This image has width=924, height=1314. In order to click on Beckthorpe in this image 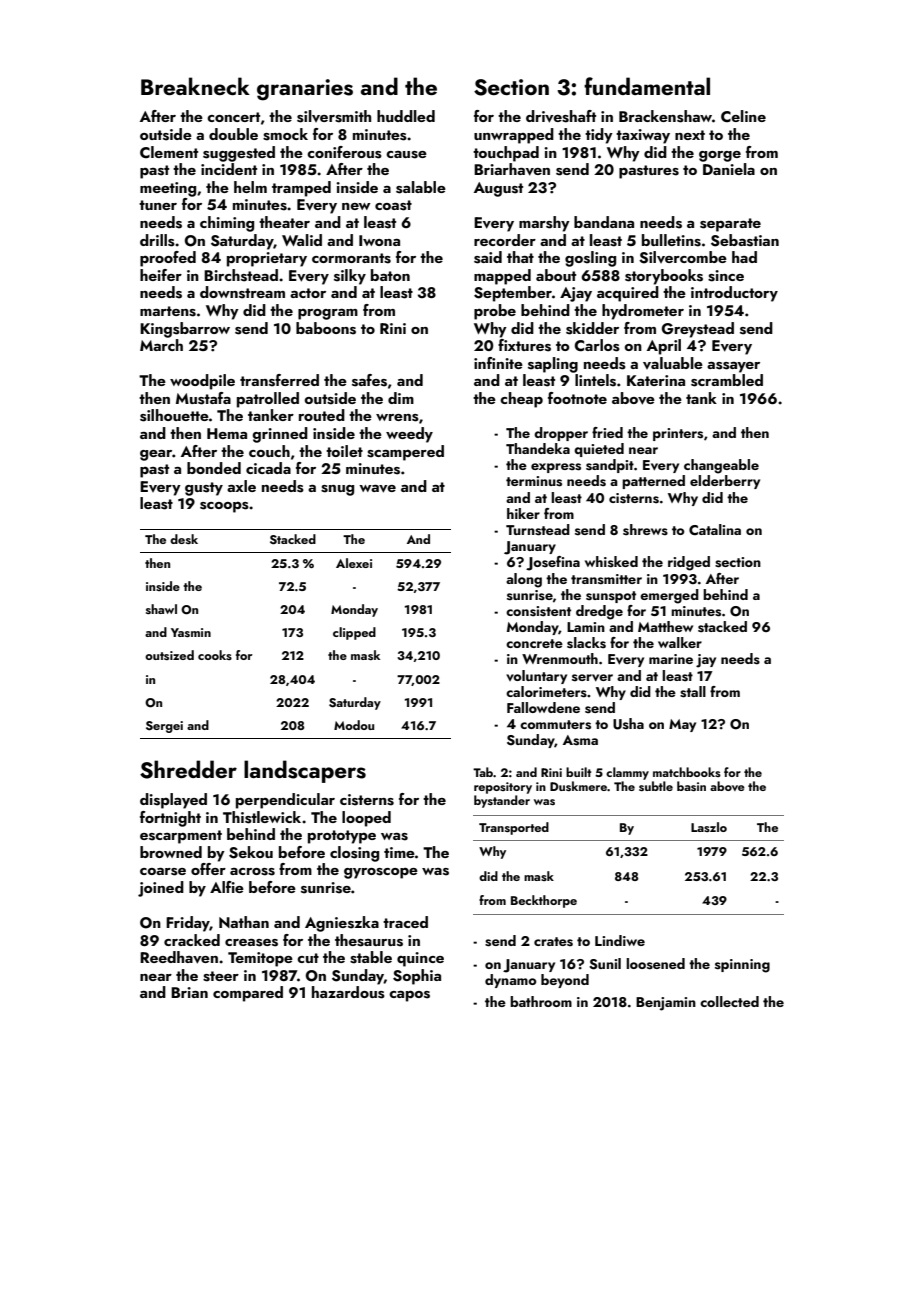, I will do `click(544, 901)`.
